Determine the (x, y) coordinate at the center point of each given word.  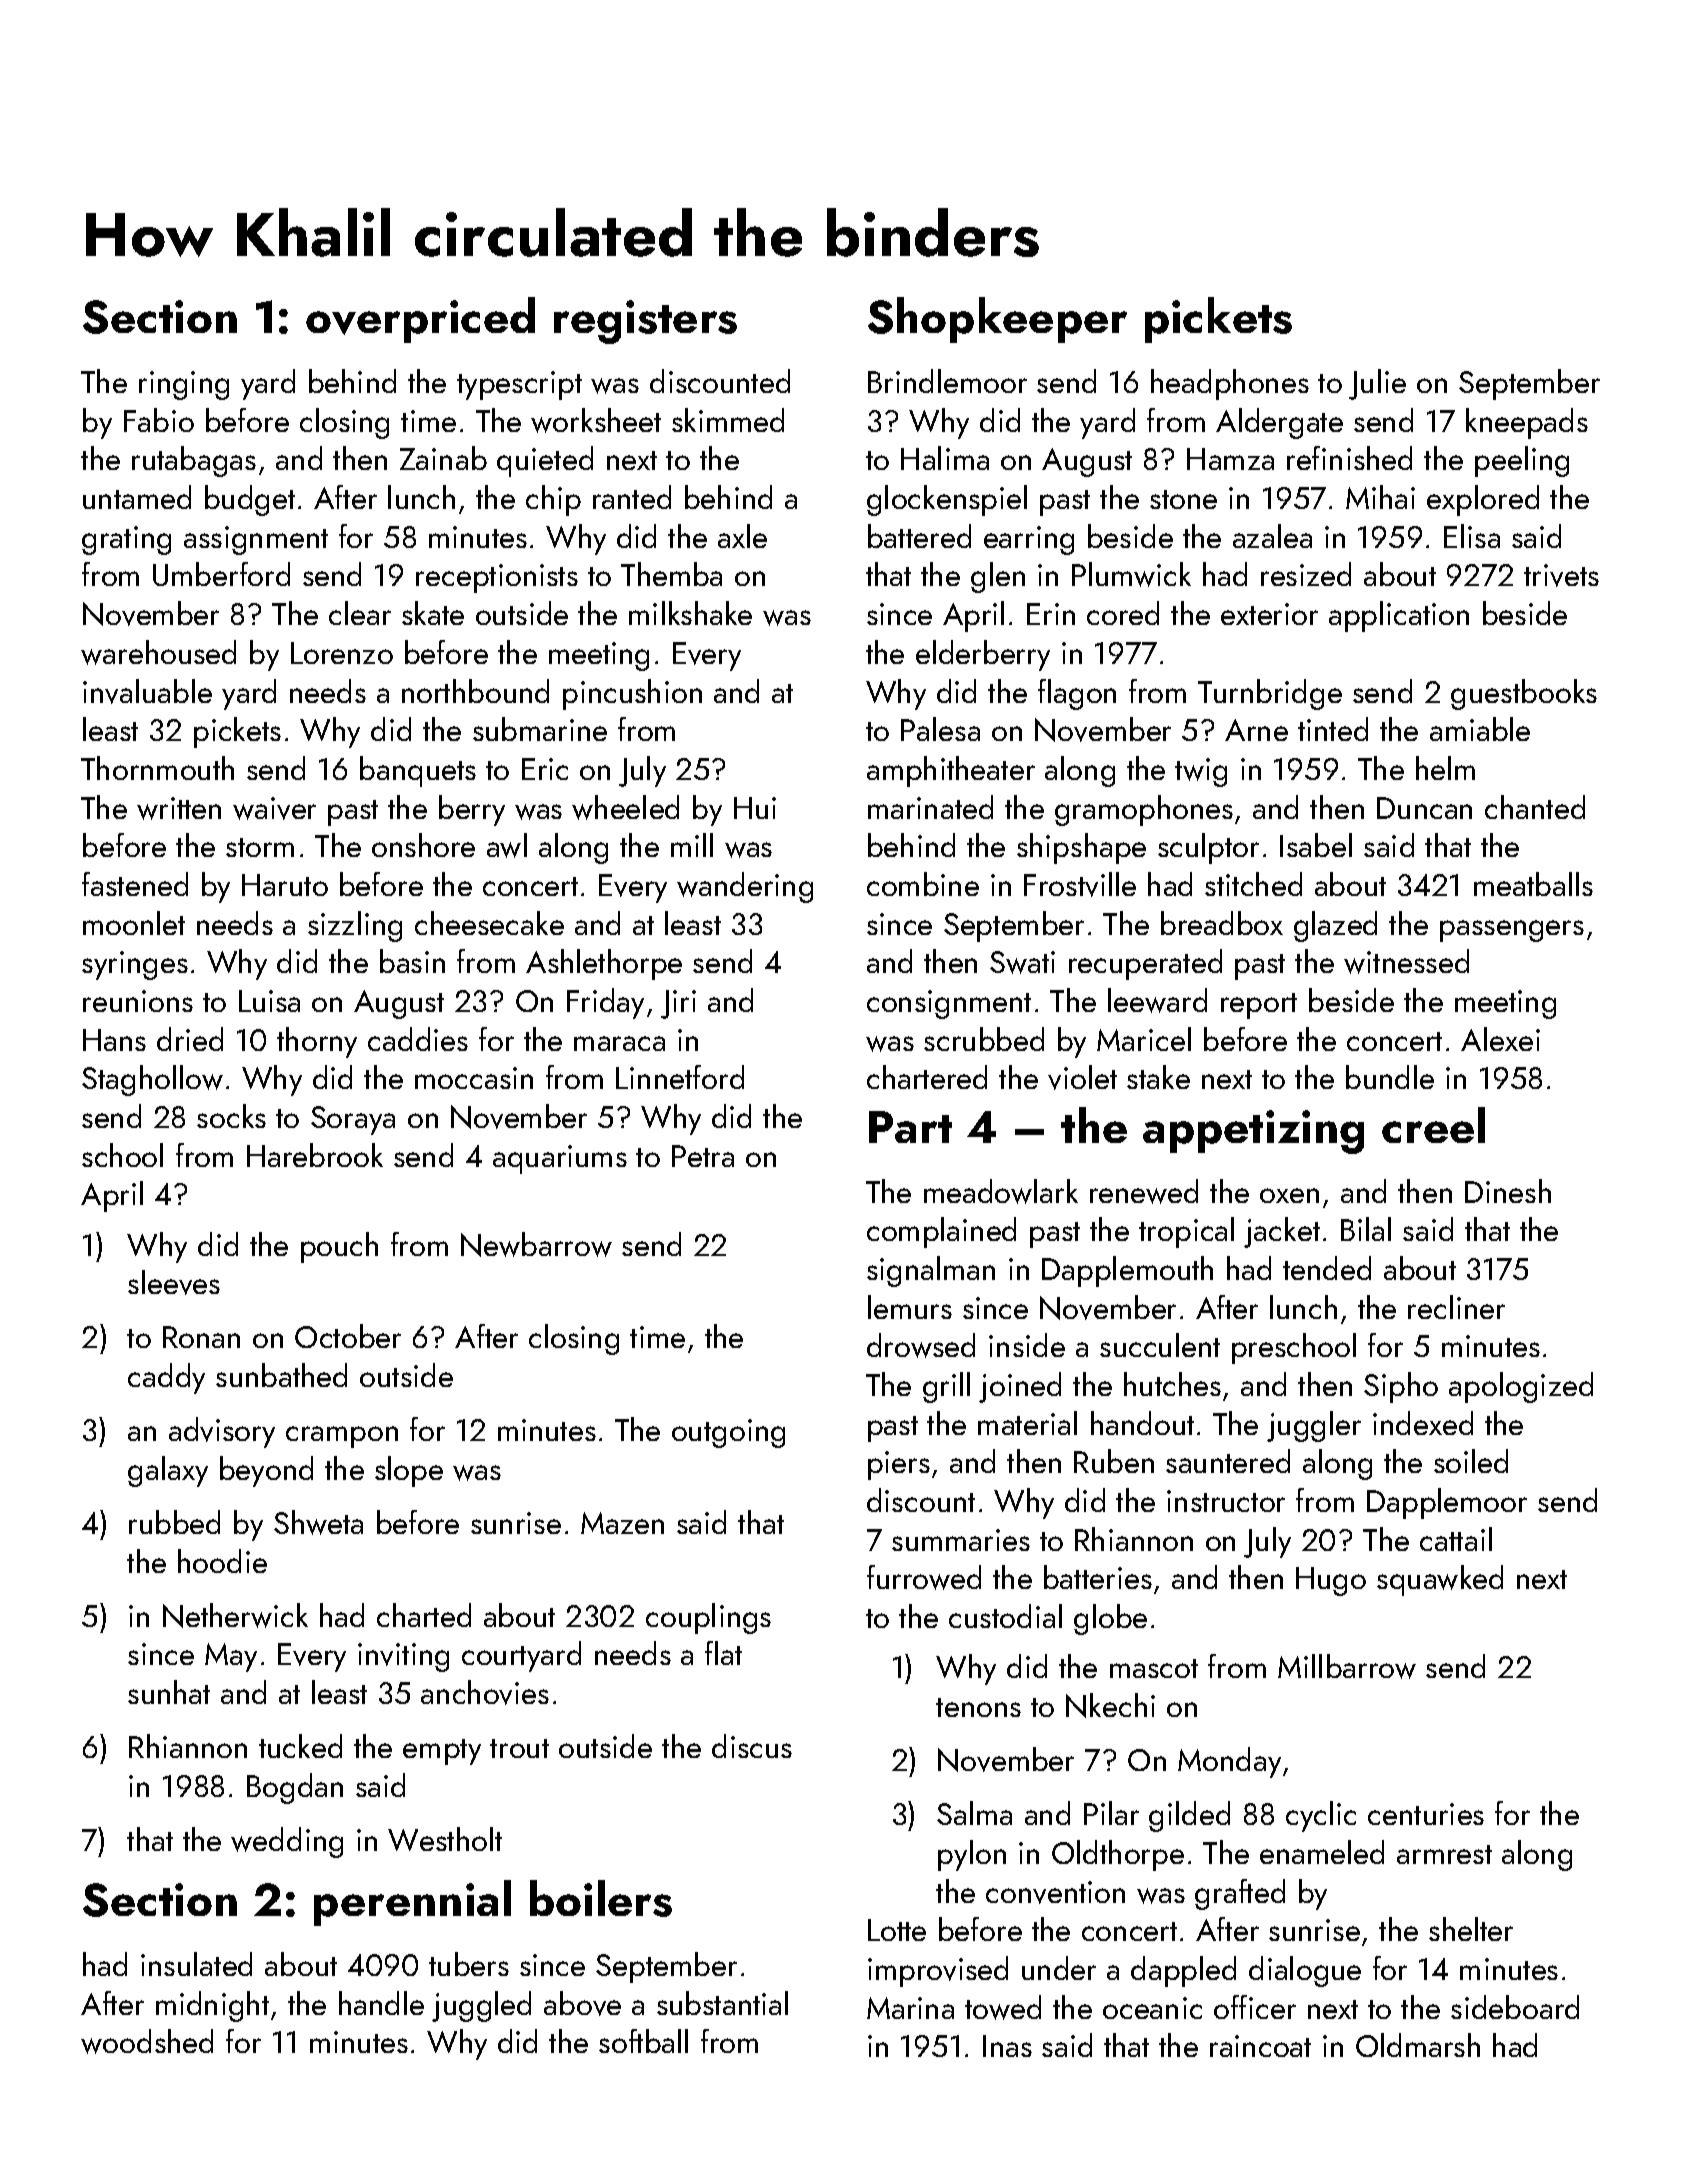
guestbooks (1524, 694)
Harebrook (315, 1155)
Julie (1377, 384)
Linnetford (680, 1077)
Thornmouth (157, 768)
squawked (1440, 1580)
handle (381, 2003)
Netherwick (235, 1615)
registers (645, 322)
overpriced (420, 320)
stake (1158, 1077)
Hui (755, 808)
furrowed (924, 1577)
